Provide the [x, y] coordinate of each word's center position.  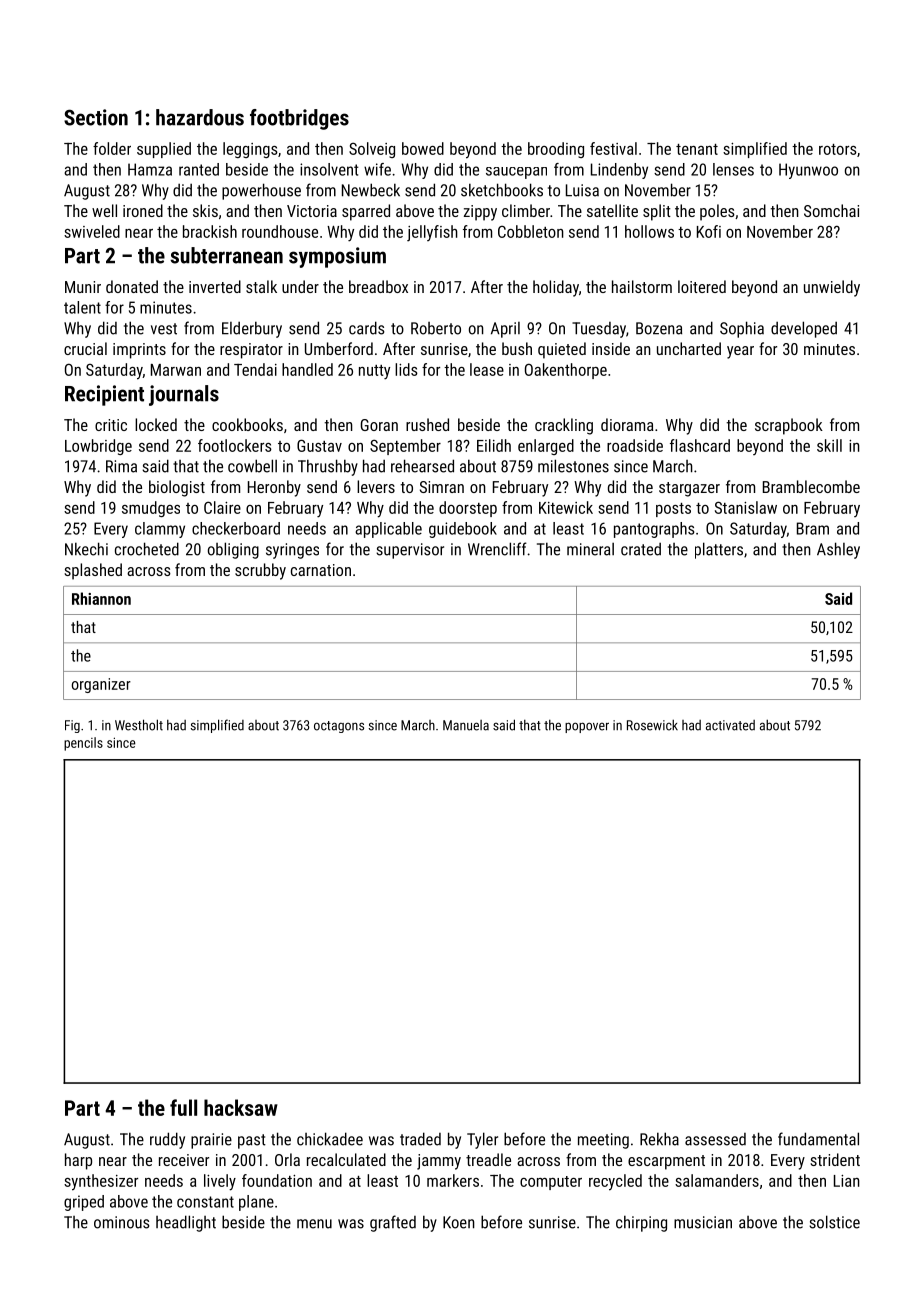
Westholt [139, 725]
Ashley [838, 550]
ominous [122, 1222]
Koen [459, 1222]
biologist [177, 488]
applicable [388, 530]
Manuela [466, 725]
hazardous [200, 117]
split [657, 212]
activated [730, 725]
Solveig [372, 150]
